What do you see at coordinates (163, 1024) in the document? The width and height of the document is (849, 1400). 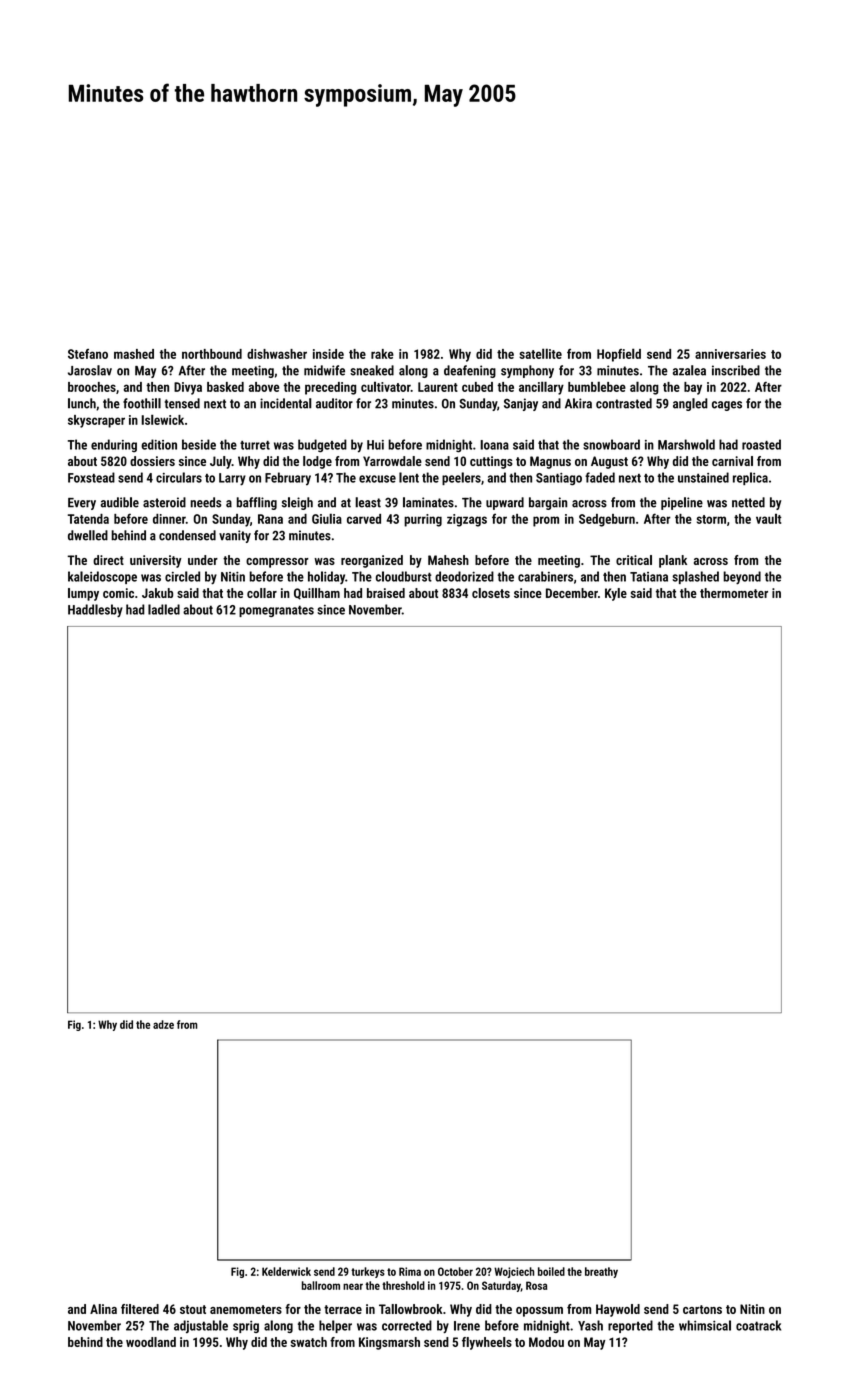 I see `adze` at bounding box center [163, 1024].
